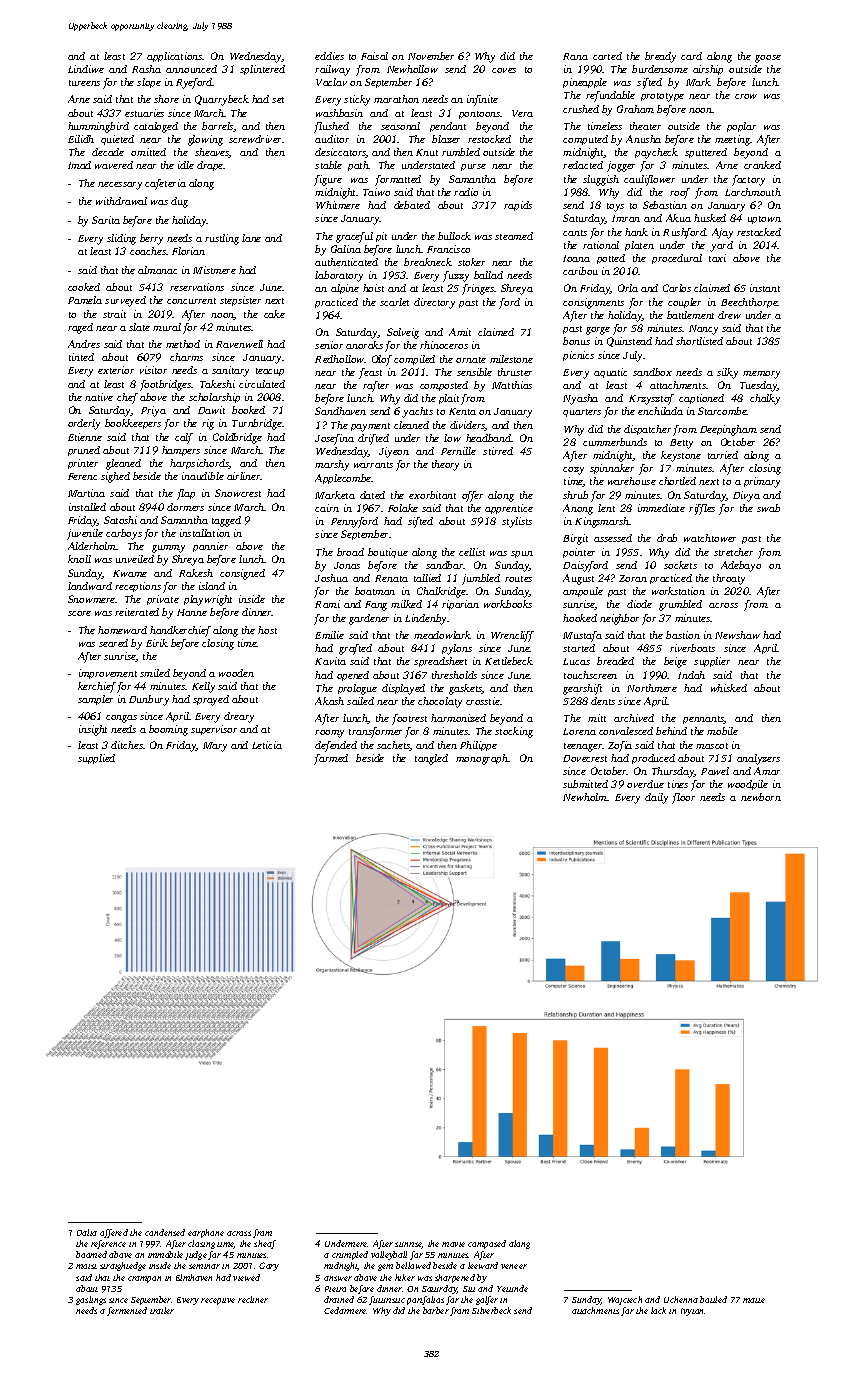  I want to click on shortlisted, so click(699, 341).
